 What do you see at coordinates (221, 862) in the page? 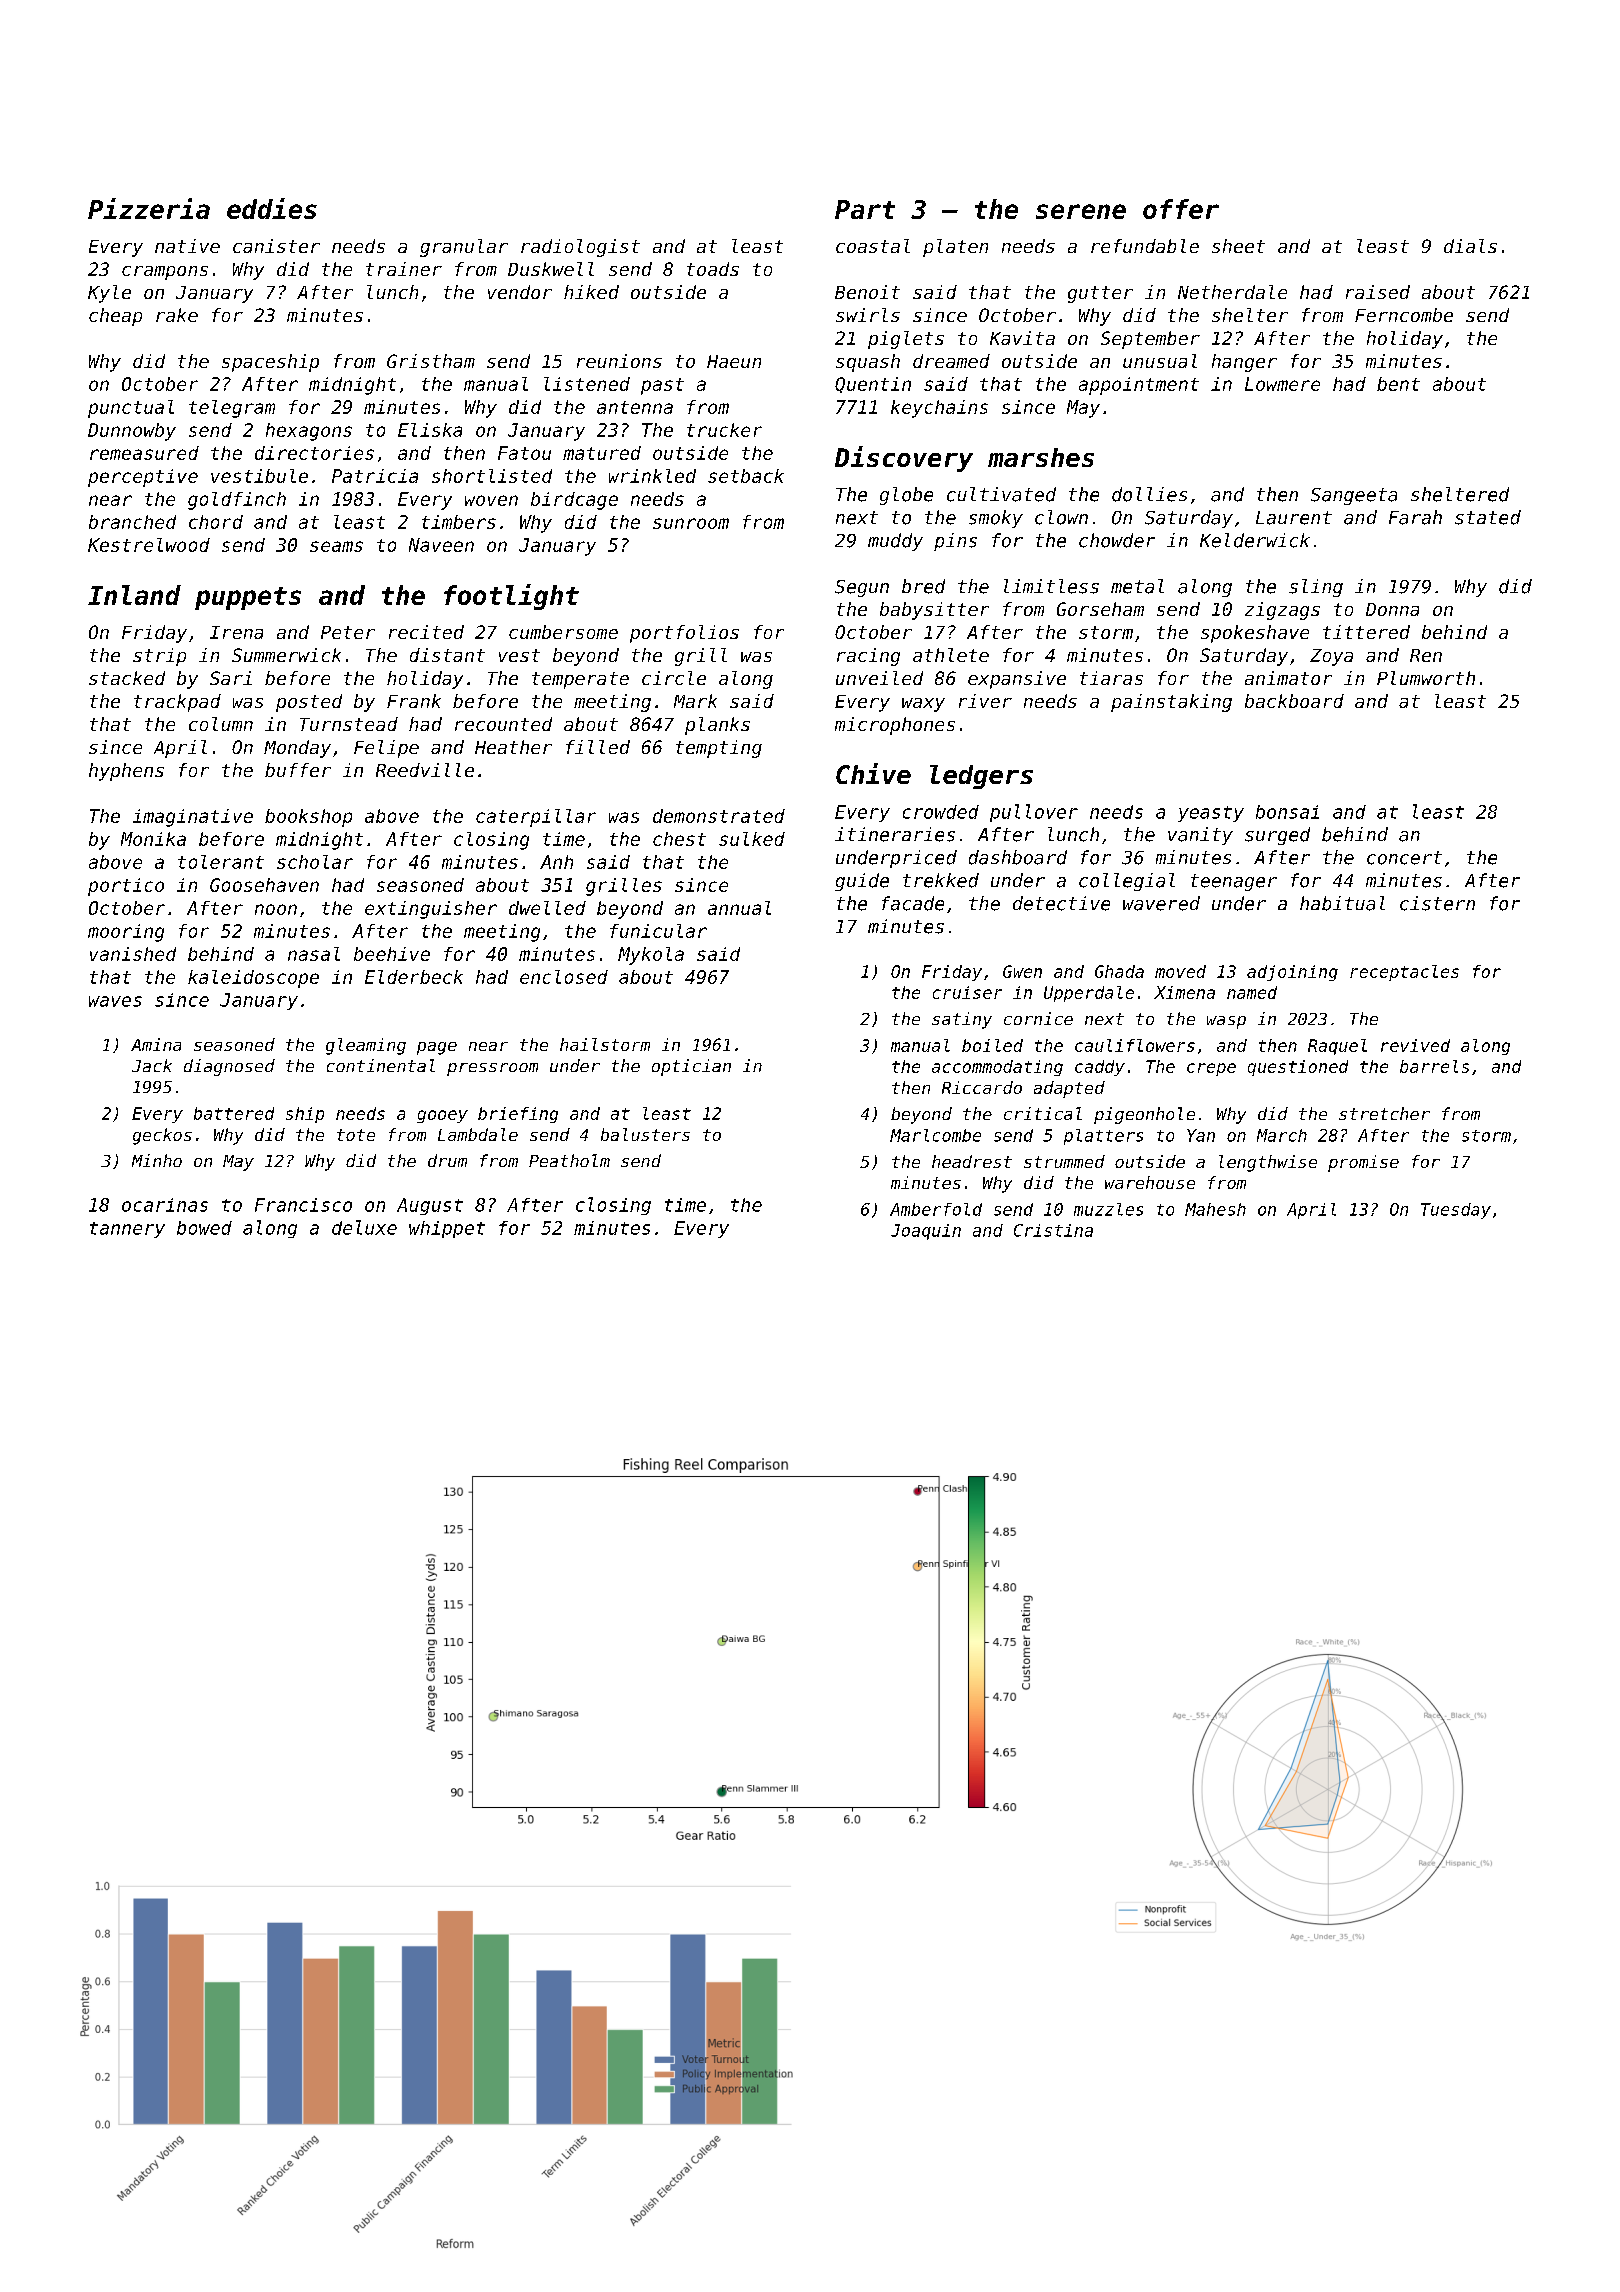
I see `tolerant` at bounding box center [221, 862].
